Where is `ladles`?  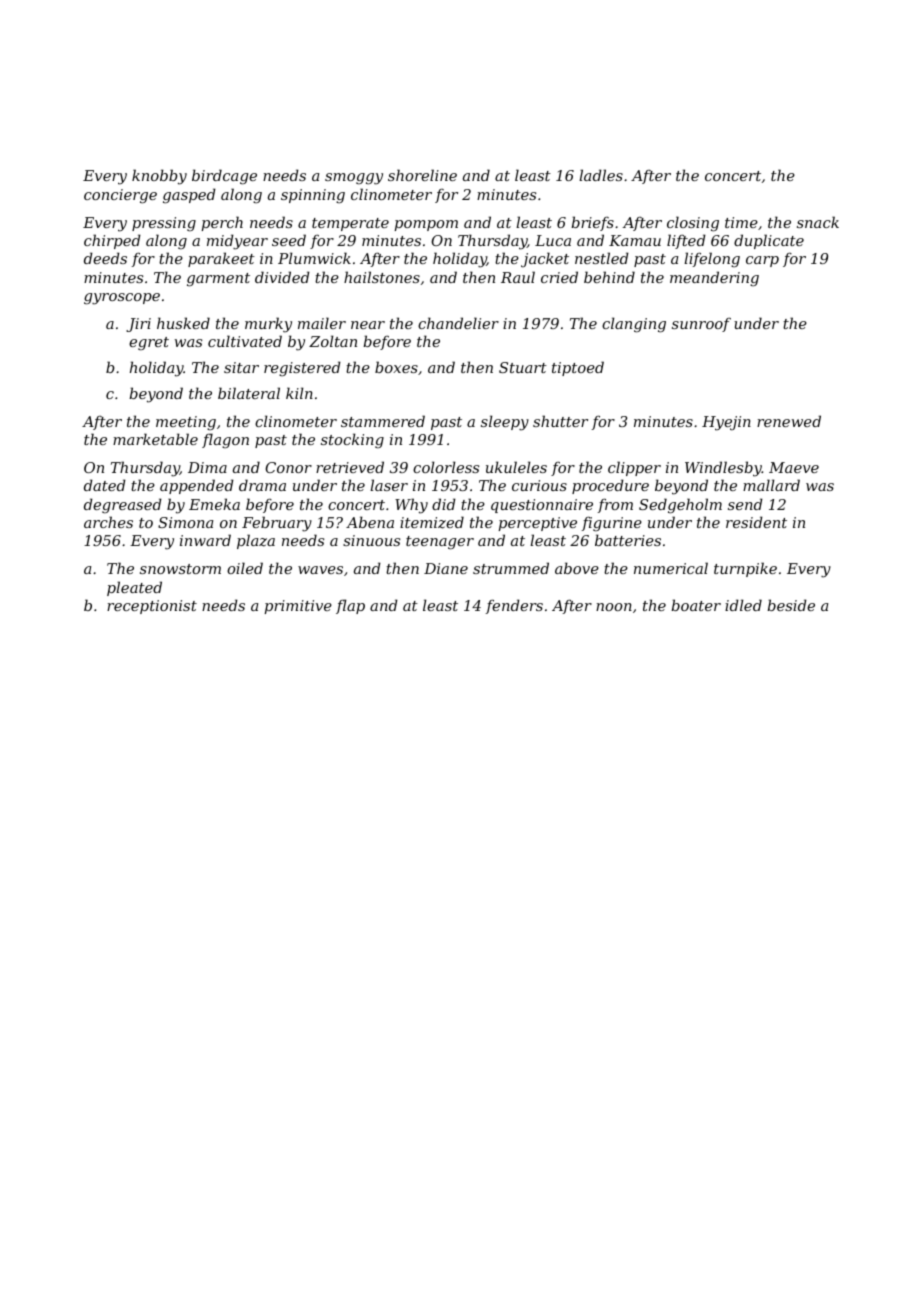 ladles is located at coordinates (601, 175).
